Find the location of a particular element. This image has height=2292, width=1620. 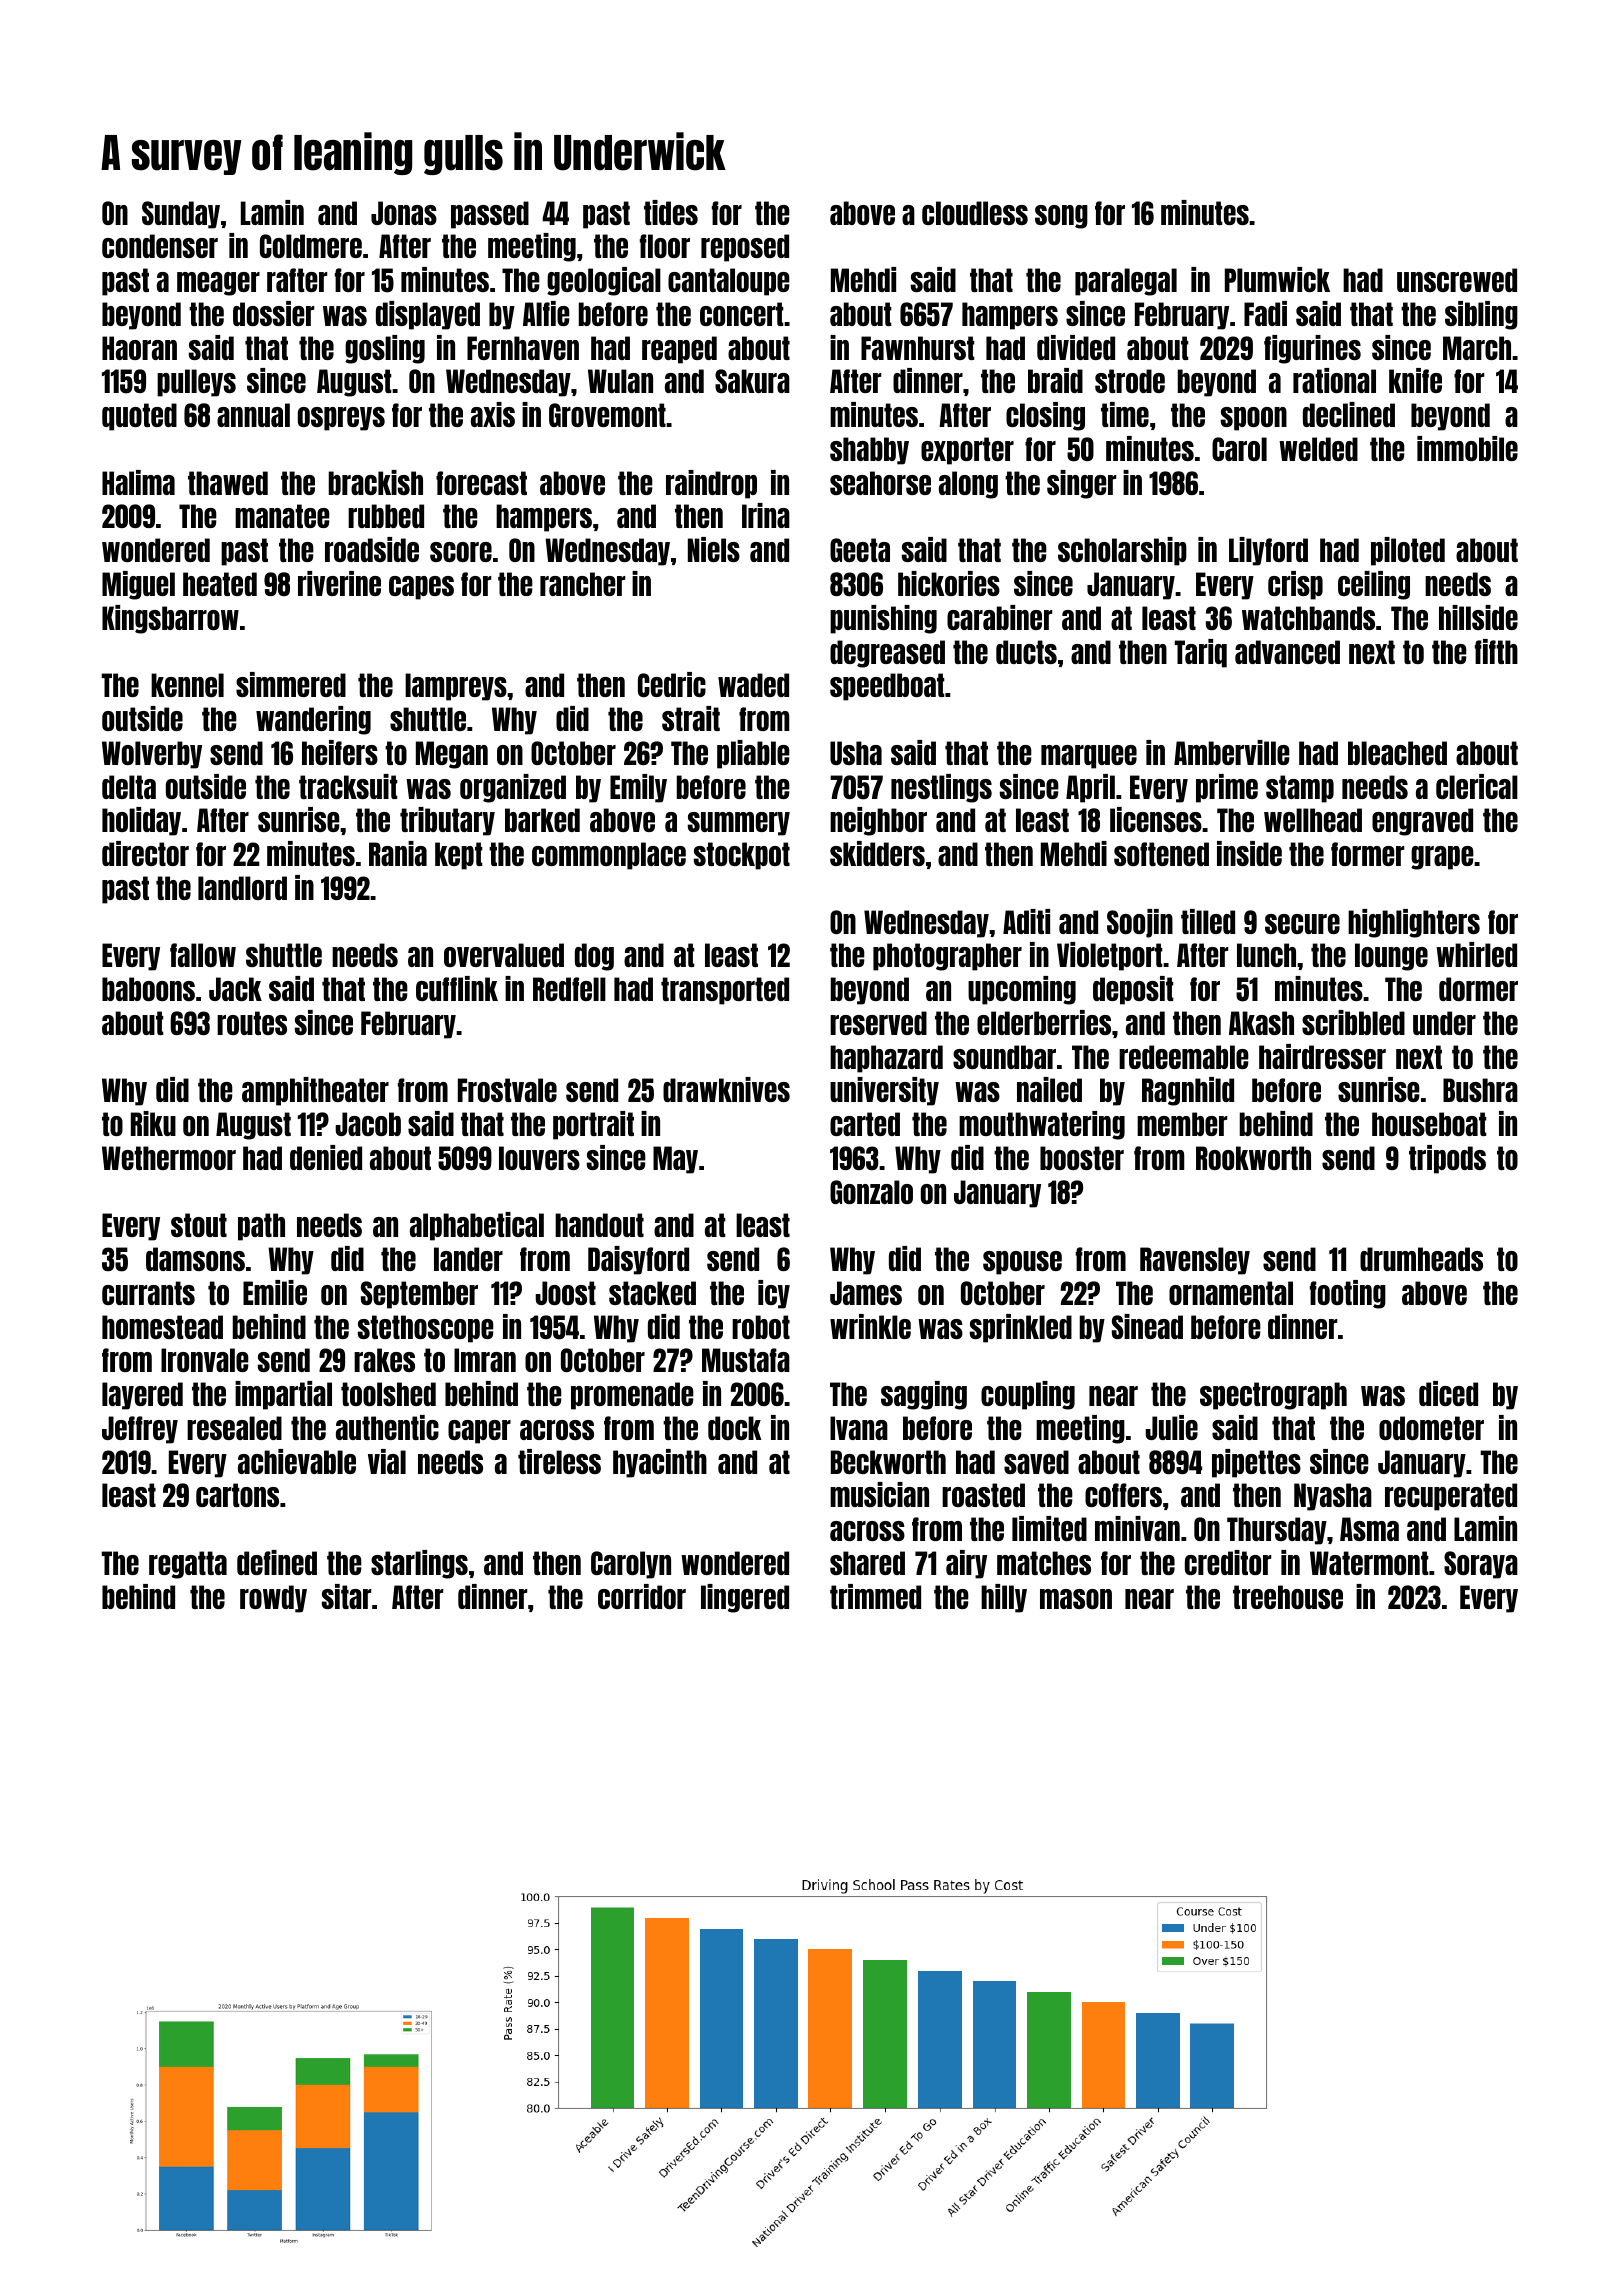

Fadi is located at coordinates (1265, 313).
